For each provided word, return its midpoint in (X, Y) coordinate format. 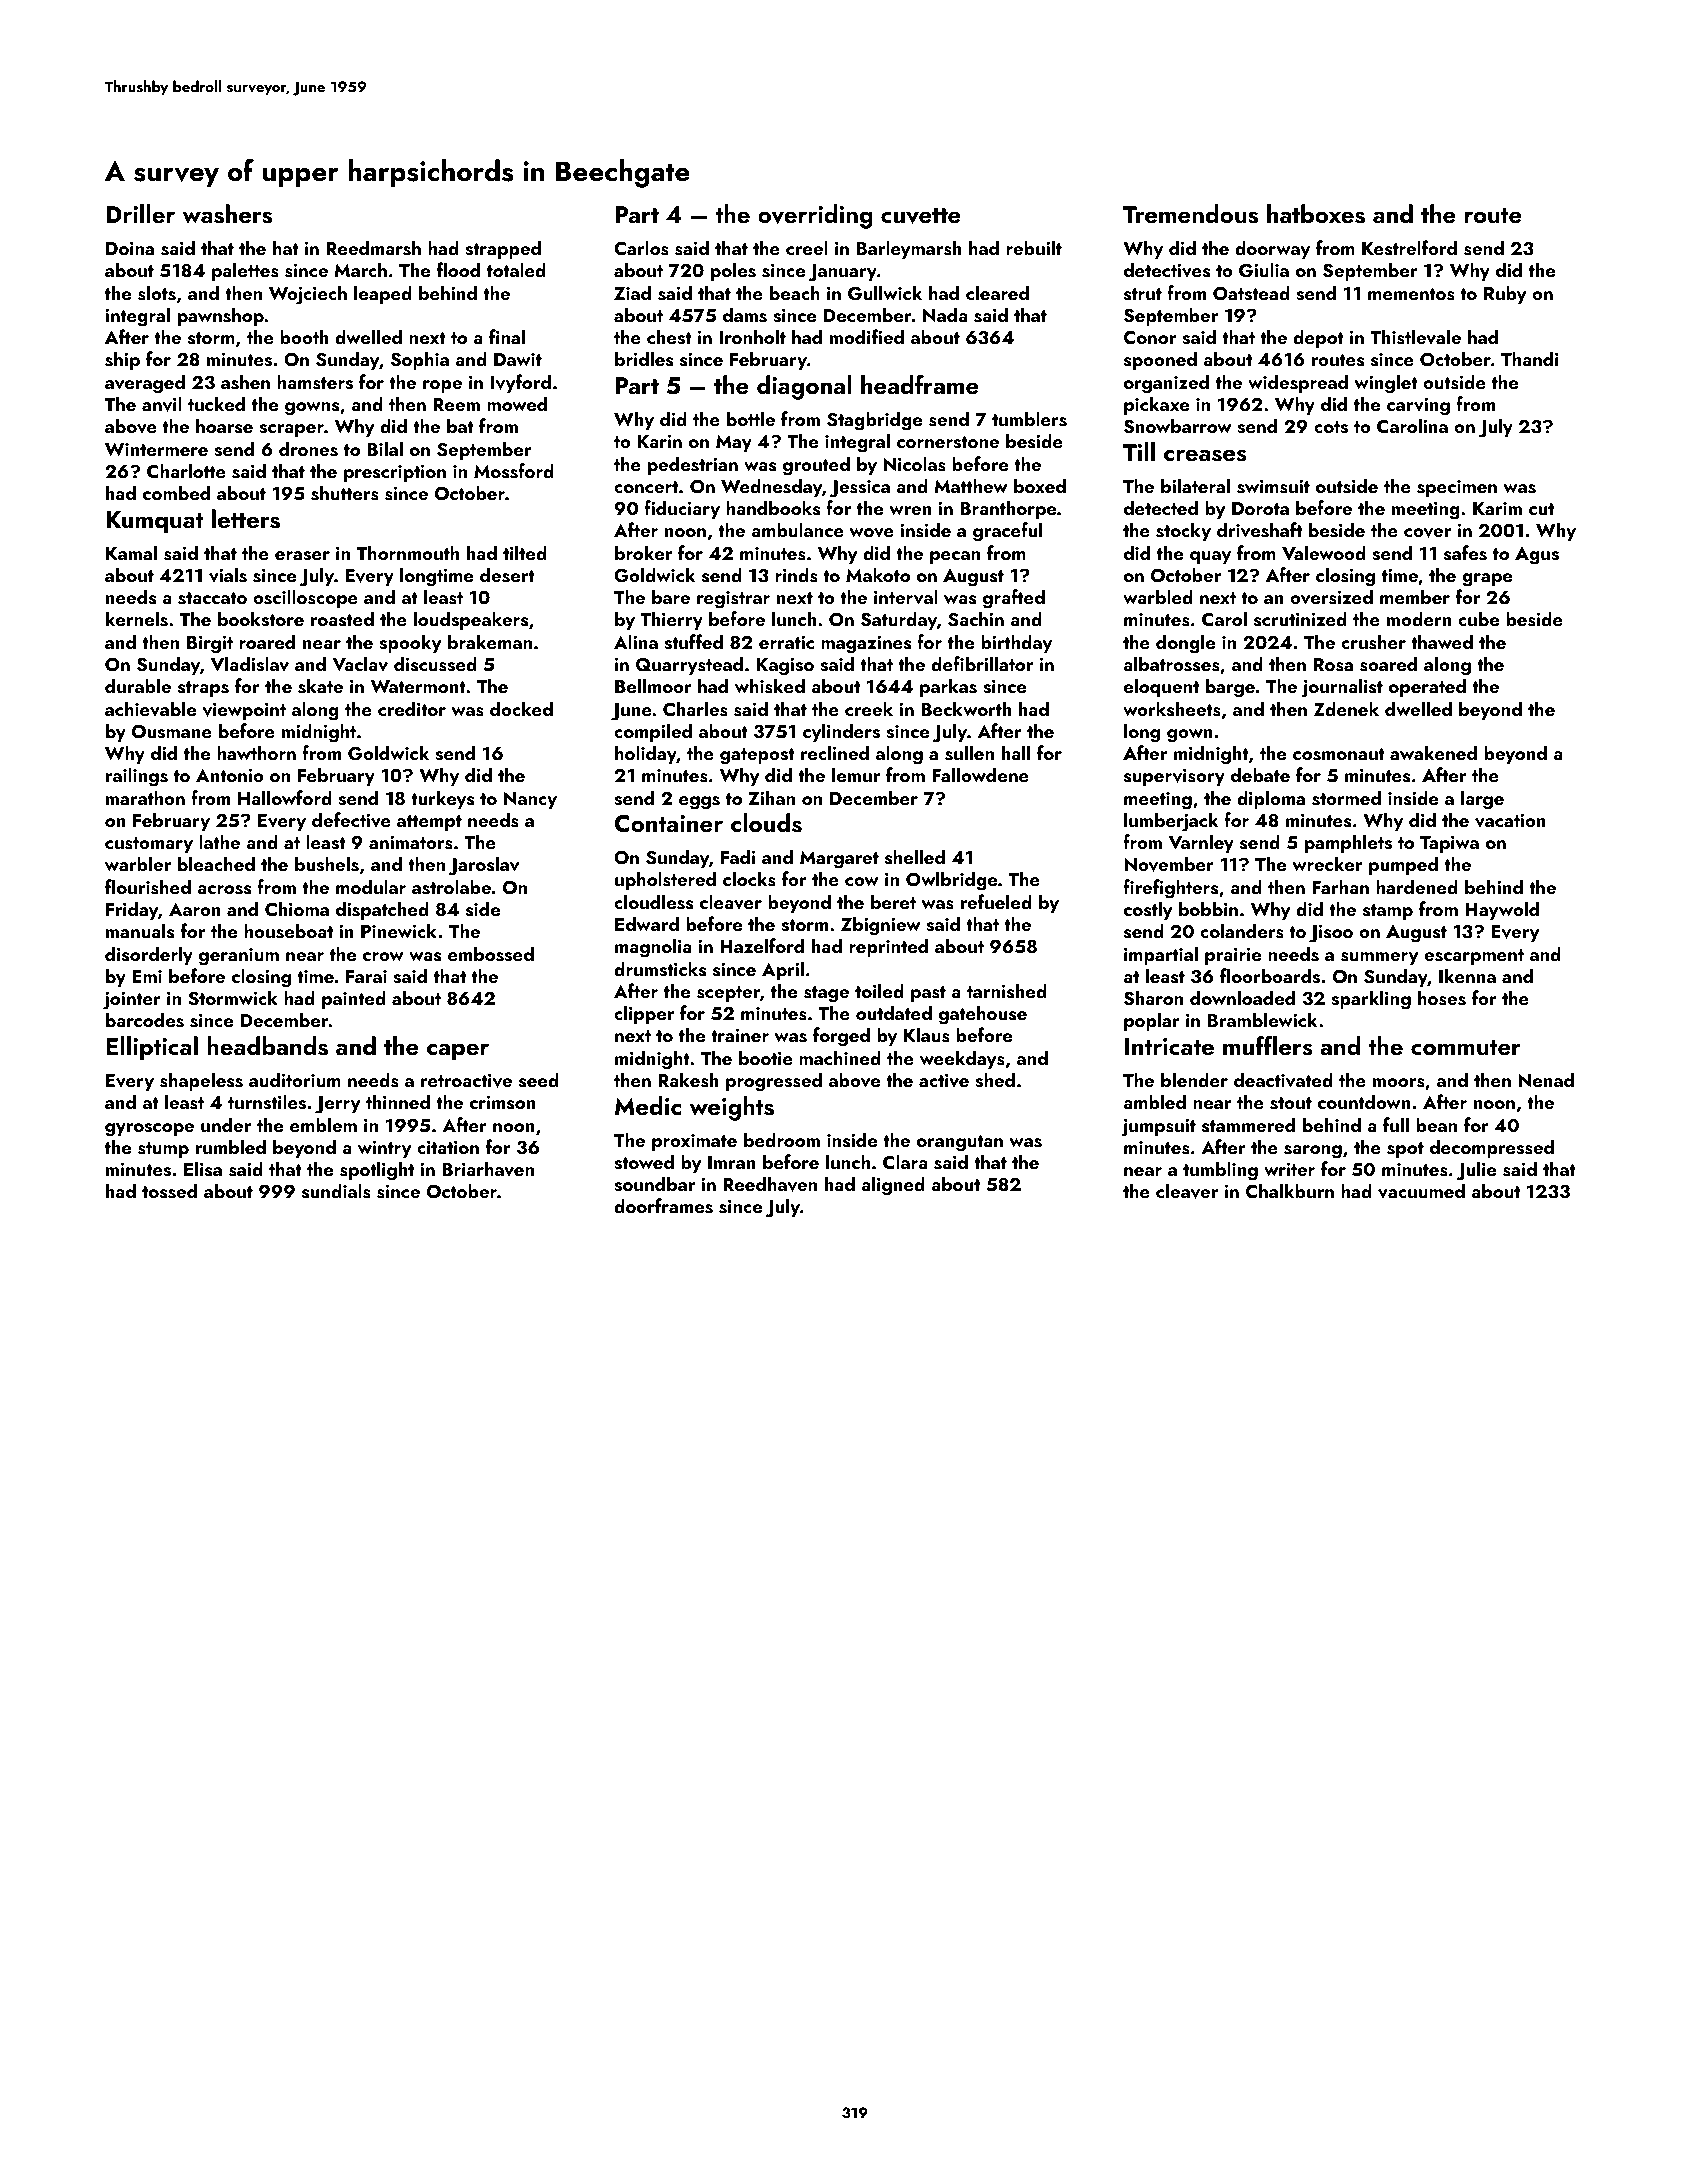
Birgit (210, 645)
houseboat (288, 931)
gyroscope (149, 1130)
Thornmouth (408, 552)
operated (1427, 687)
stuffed (693, 642)
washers (227, 214)
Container (669, 824)
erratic (786, 642)
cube (1478, 618)
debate (1260, 774)
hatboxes (1316, 214)
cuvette (921, 216)
